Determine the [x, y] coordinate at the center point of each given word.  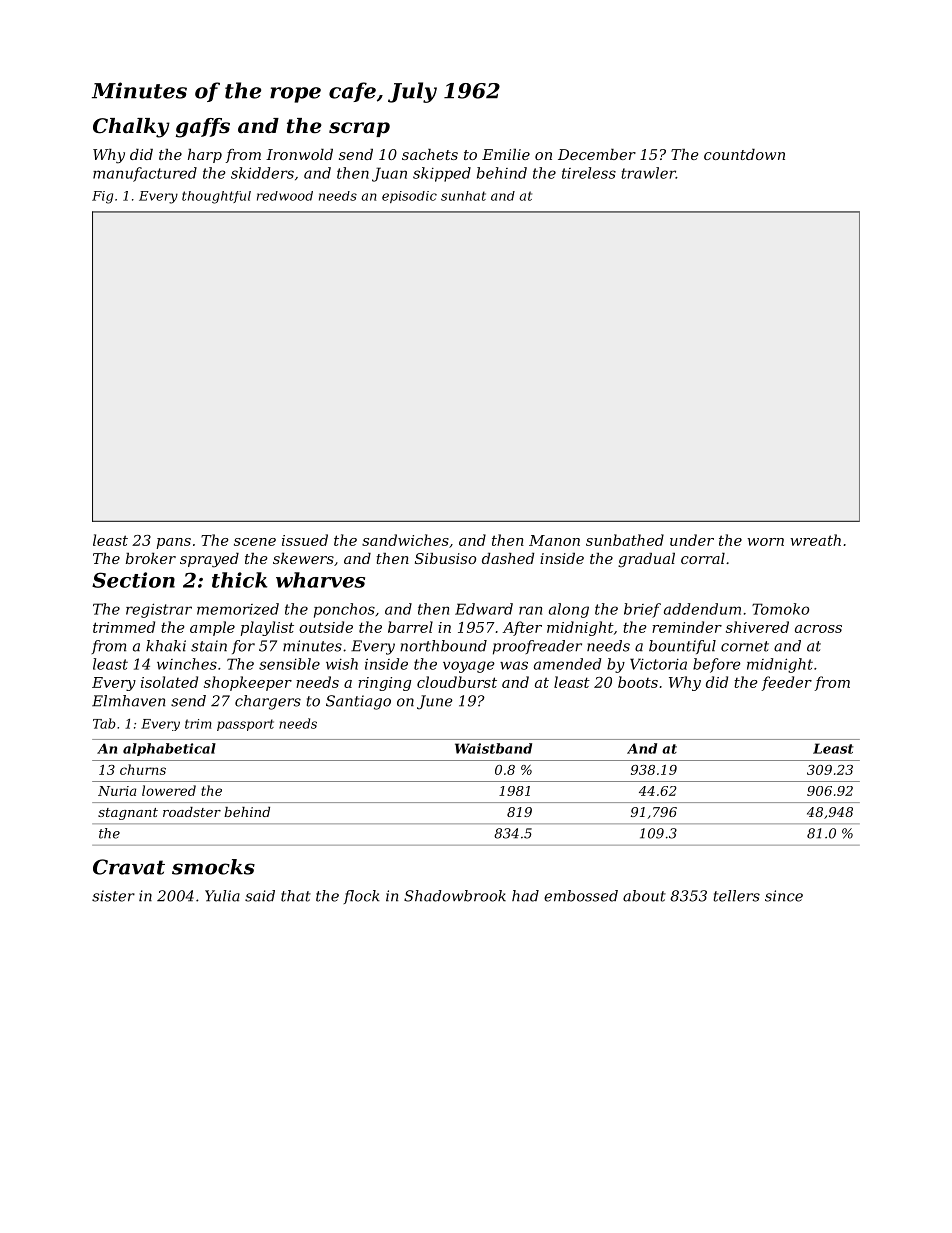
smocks [213, 867]
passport [245, 725]
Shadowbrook [455, 896]
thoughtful [216, 197]
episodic [409, 197]
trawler [648, 173]
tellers [737, 896]
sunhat [463, 196]
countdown [744, 154]
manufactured [145, 174]
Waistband [493, 748]
